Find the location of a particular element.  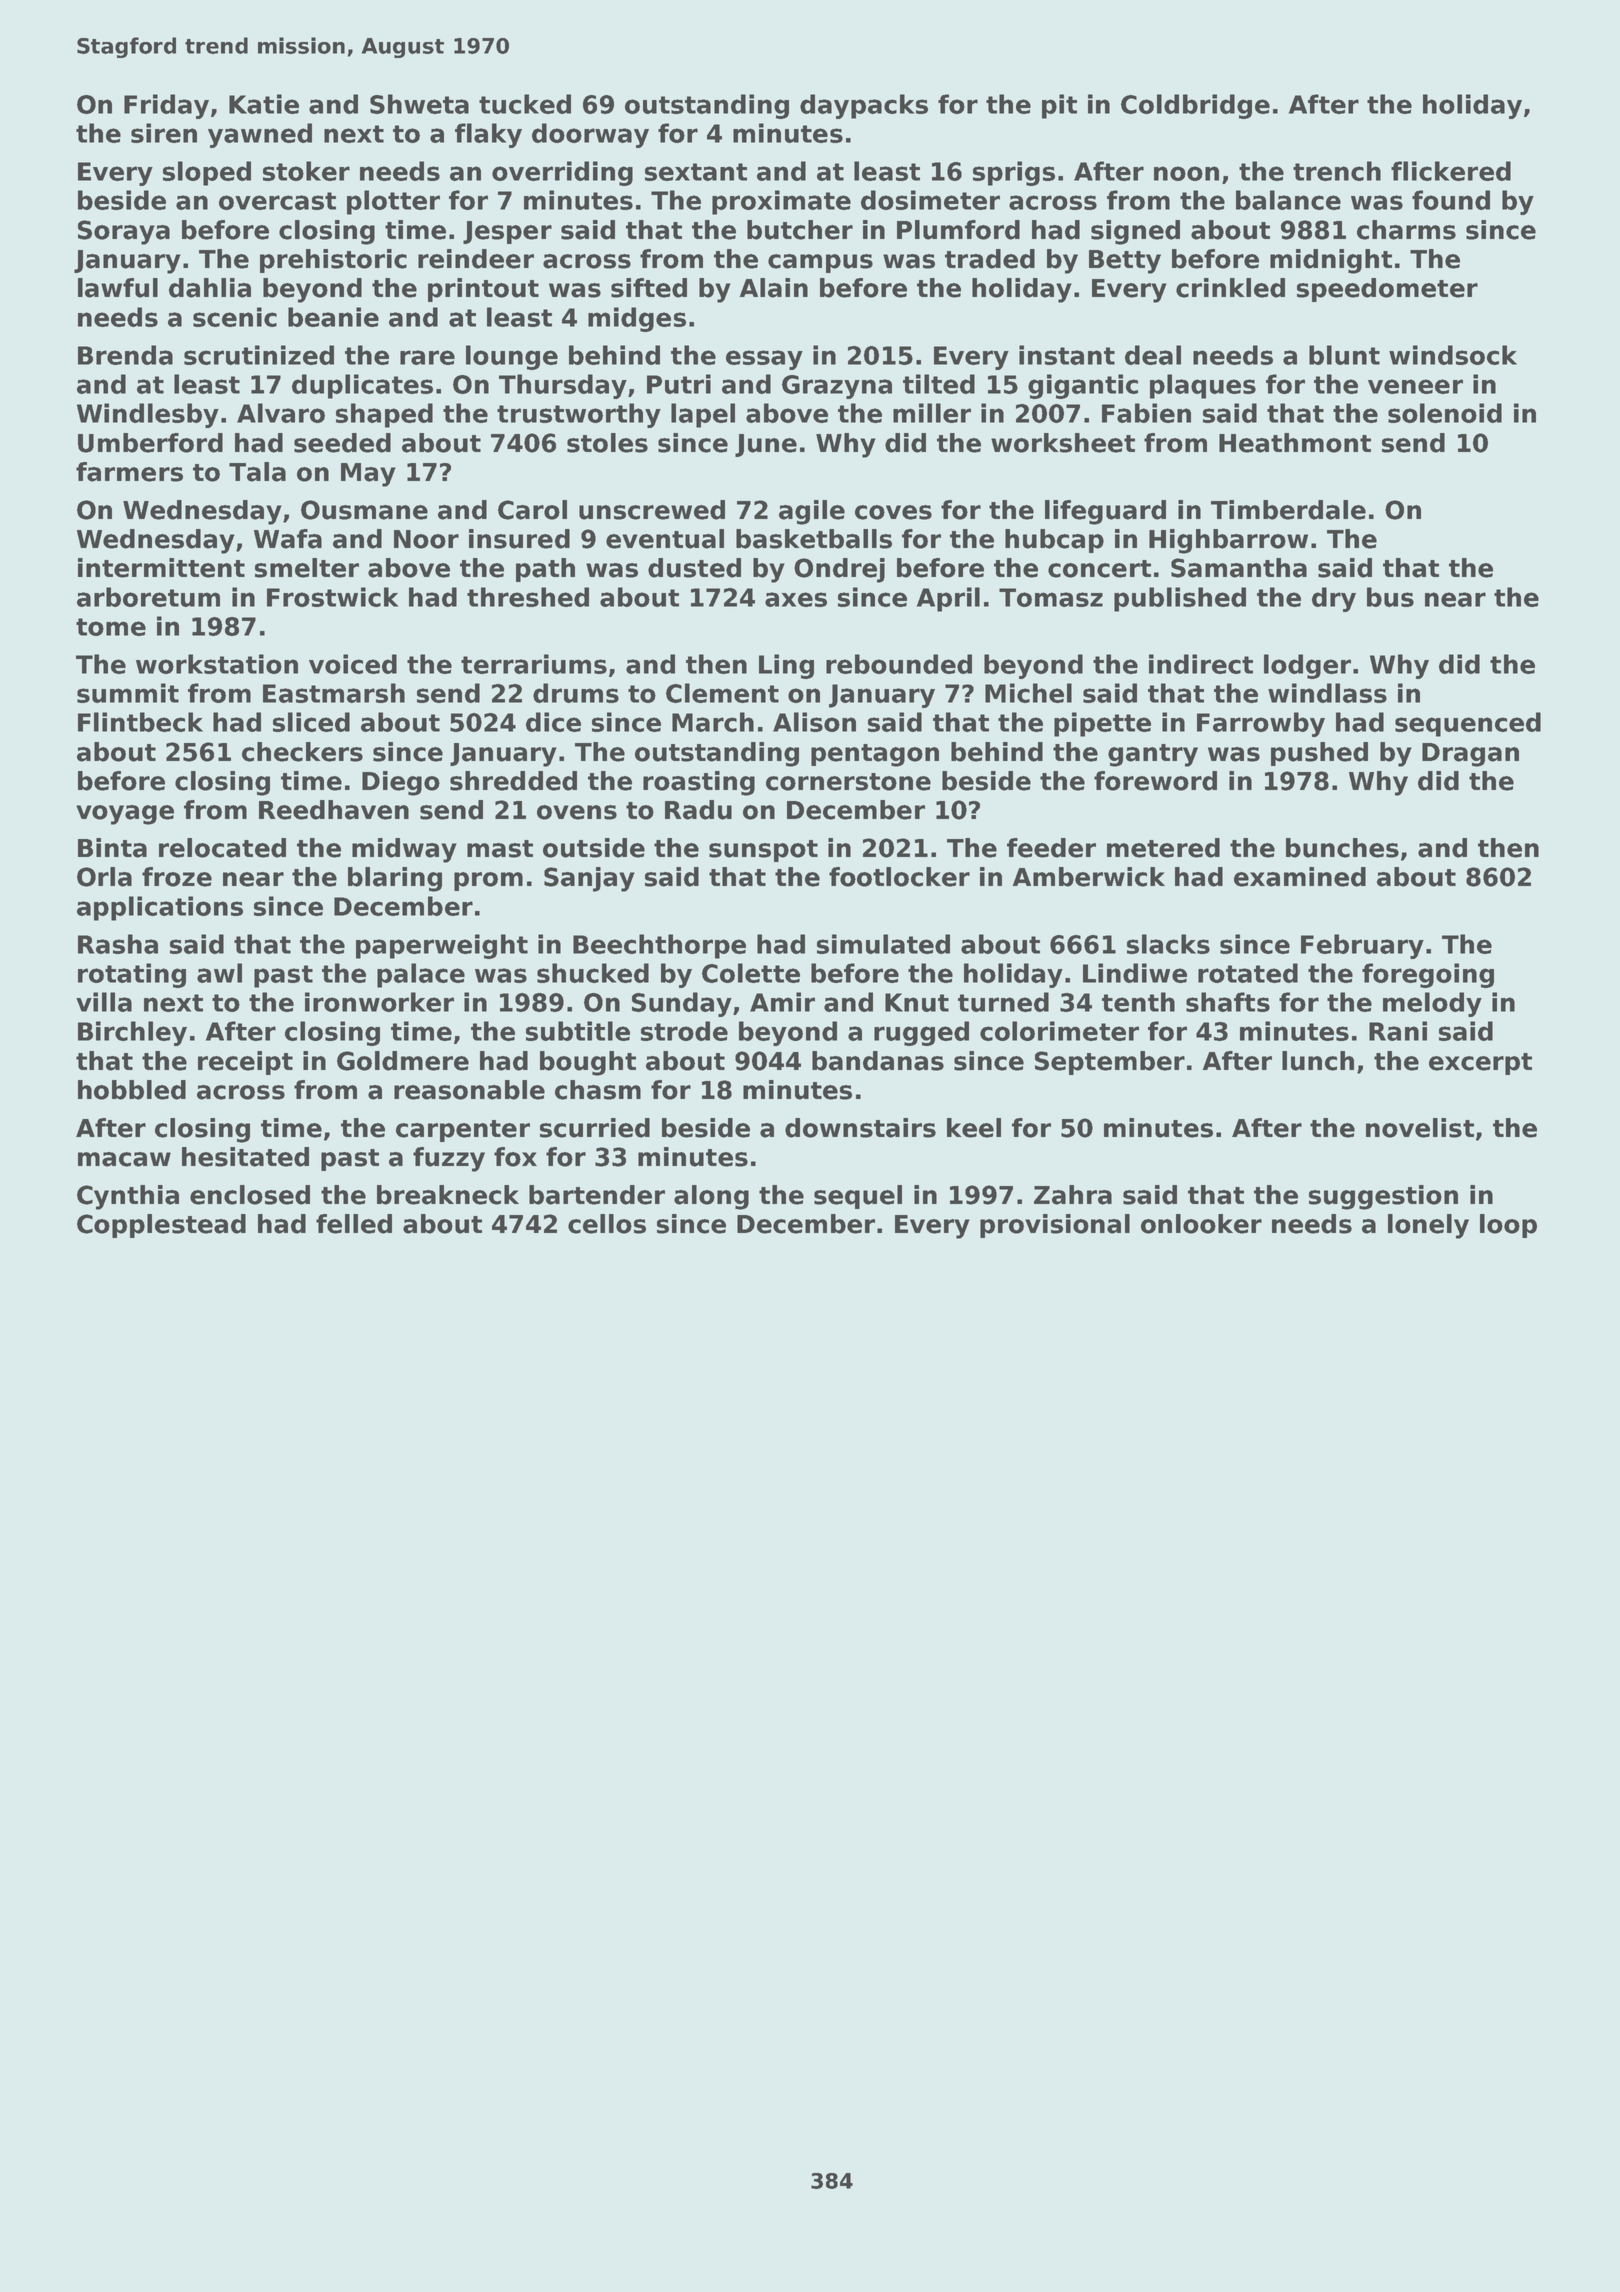

Coldbridge is located at coordinates (1195, 106).
